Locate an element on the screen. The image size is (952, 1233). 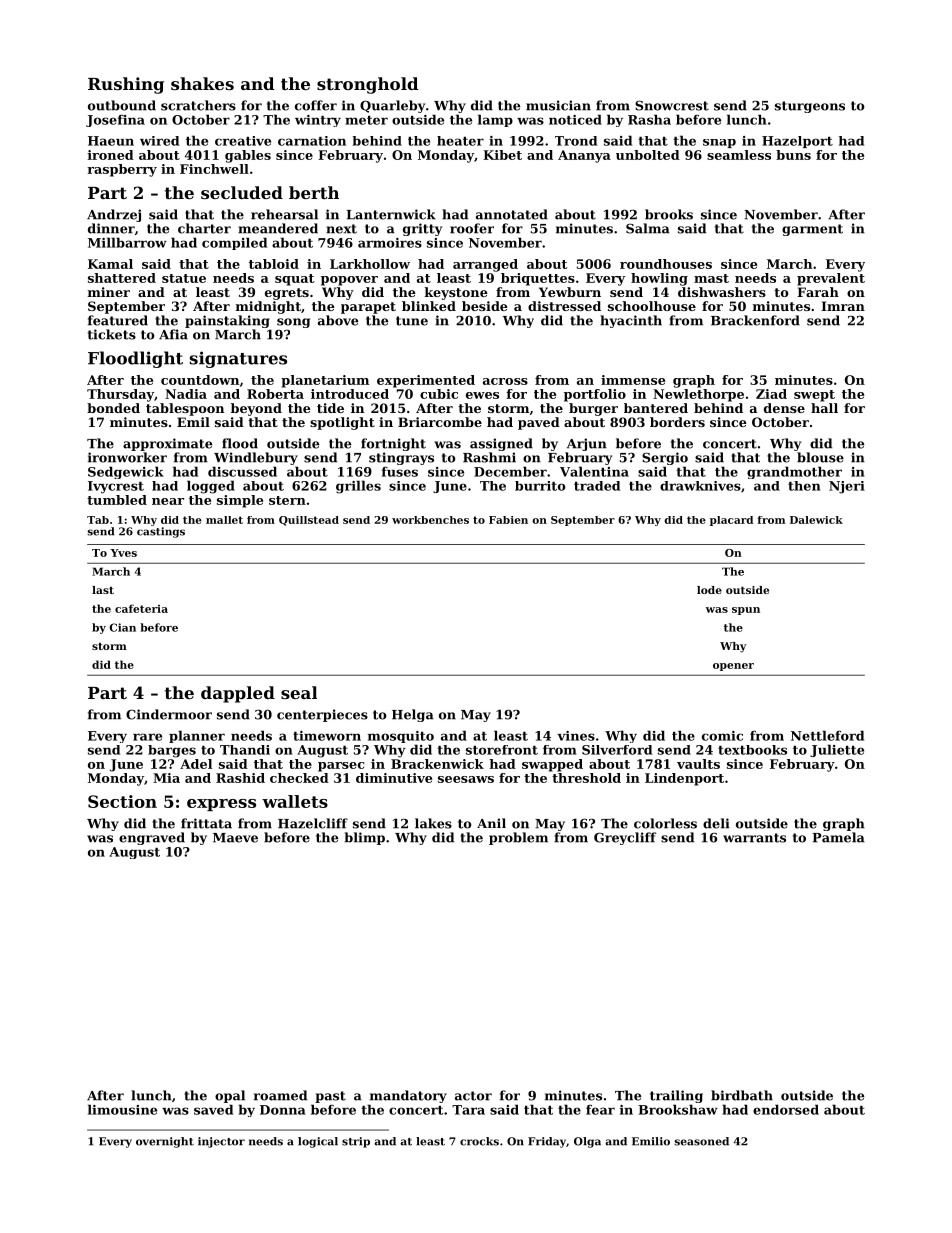
limousine is located at coordinates (122, 1109).
